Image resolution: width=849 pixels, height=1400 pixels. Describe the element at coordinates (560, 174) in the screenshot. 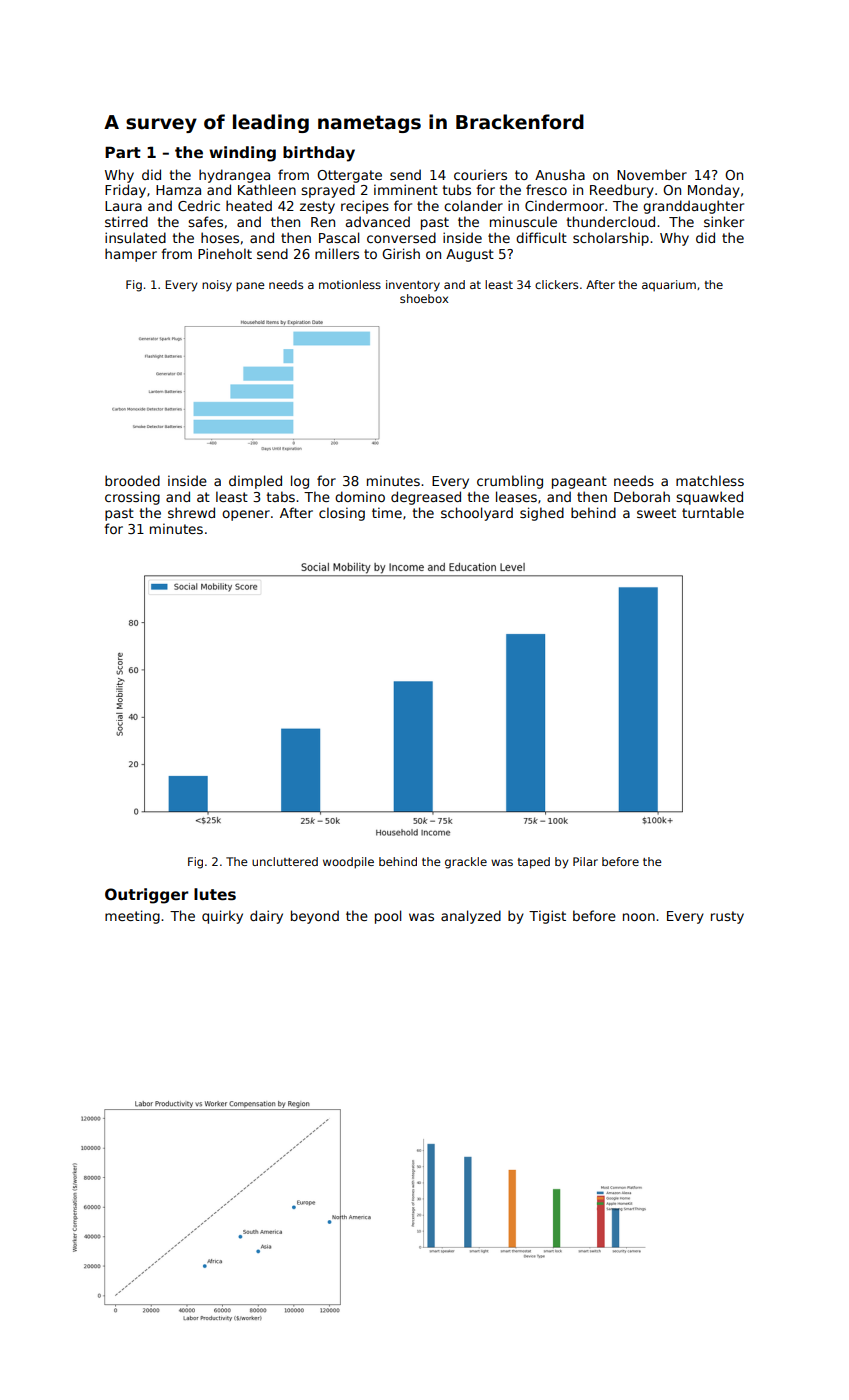

I see `Anusha` at that location.
